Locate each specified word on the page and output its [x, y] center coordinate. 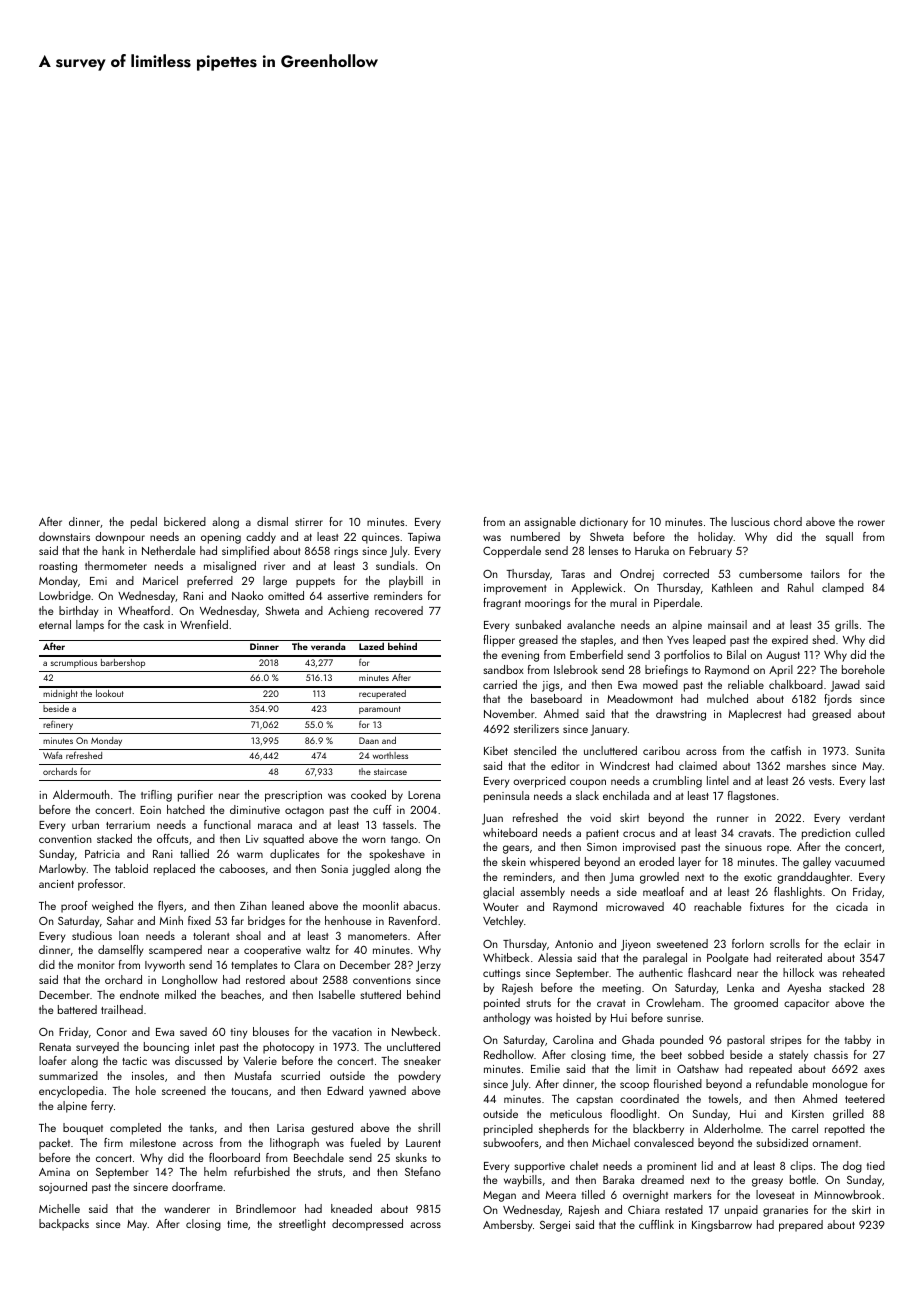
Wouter [501, 907]
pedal [144, 523]
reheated [864, 972]
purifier [195, 796]
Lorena [424, 795]
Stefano [423, 1171]
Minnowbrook [847, 1194]
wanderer [187, 1208]
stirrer [309, 522]
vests [820, 781]
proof [74, 907]
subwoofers [511, 1142]
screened [184, 1090]
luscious [750, 521]
